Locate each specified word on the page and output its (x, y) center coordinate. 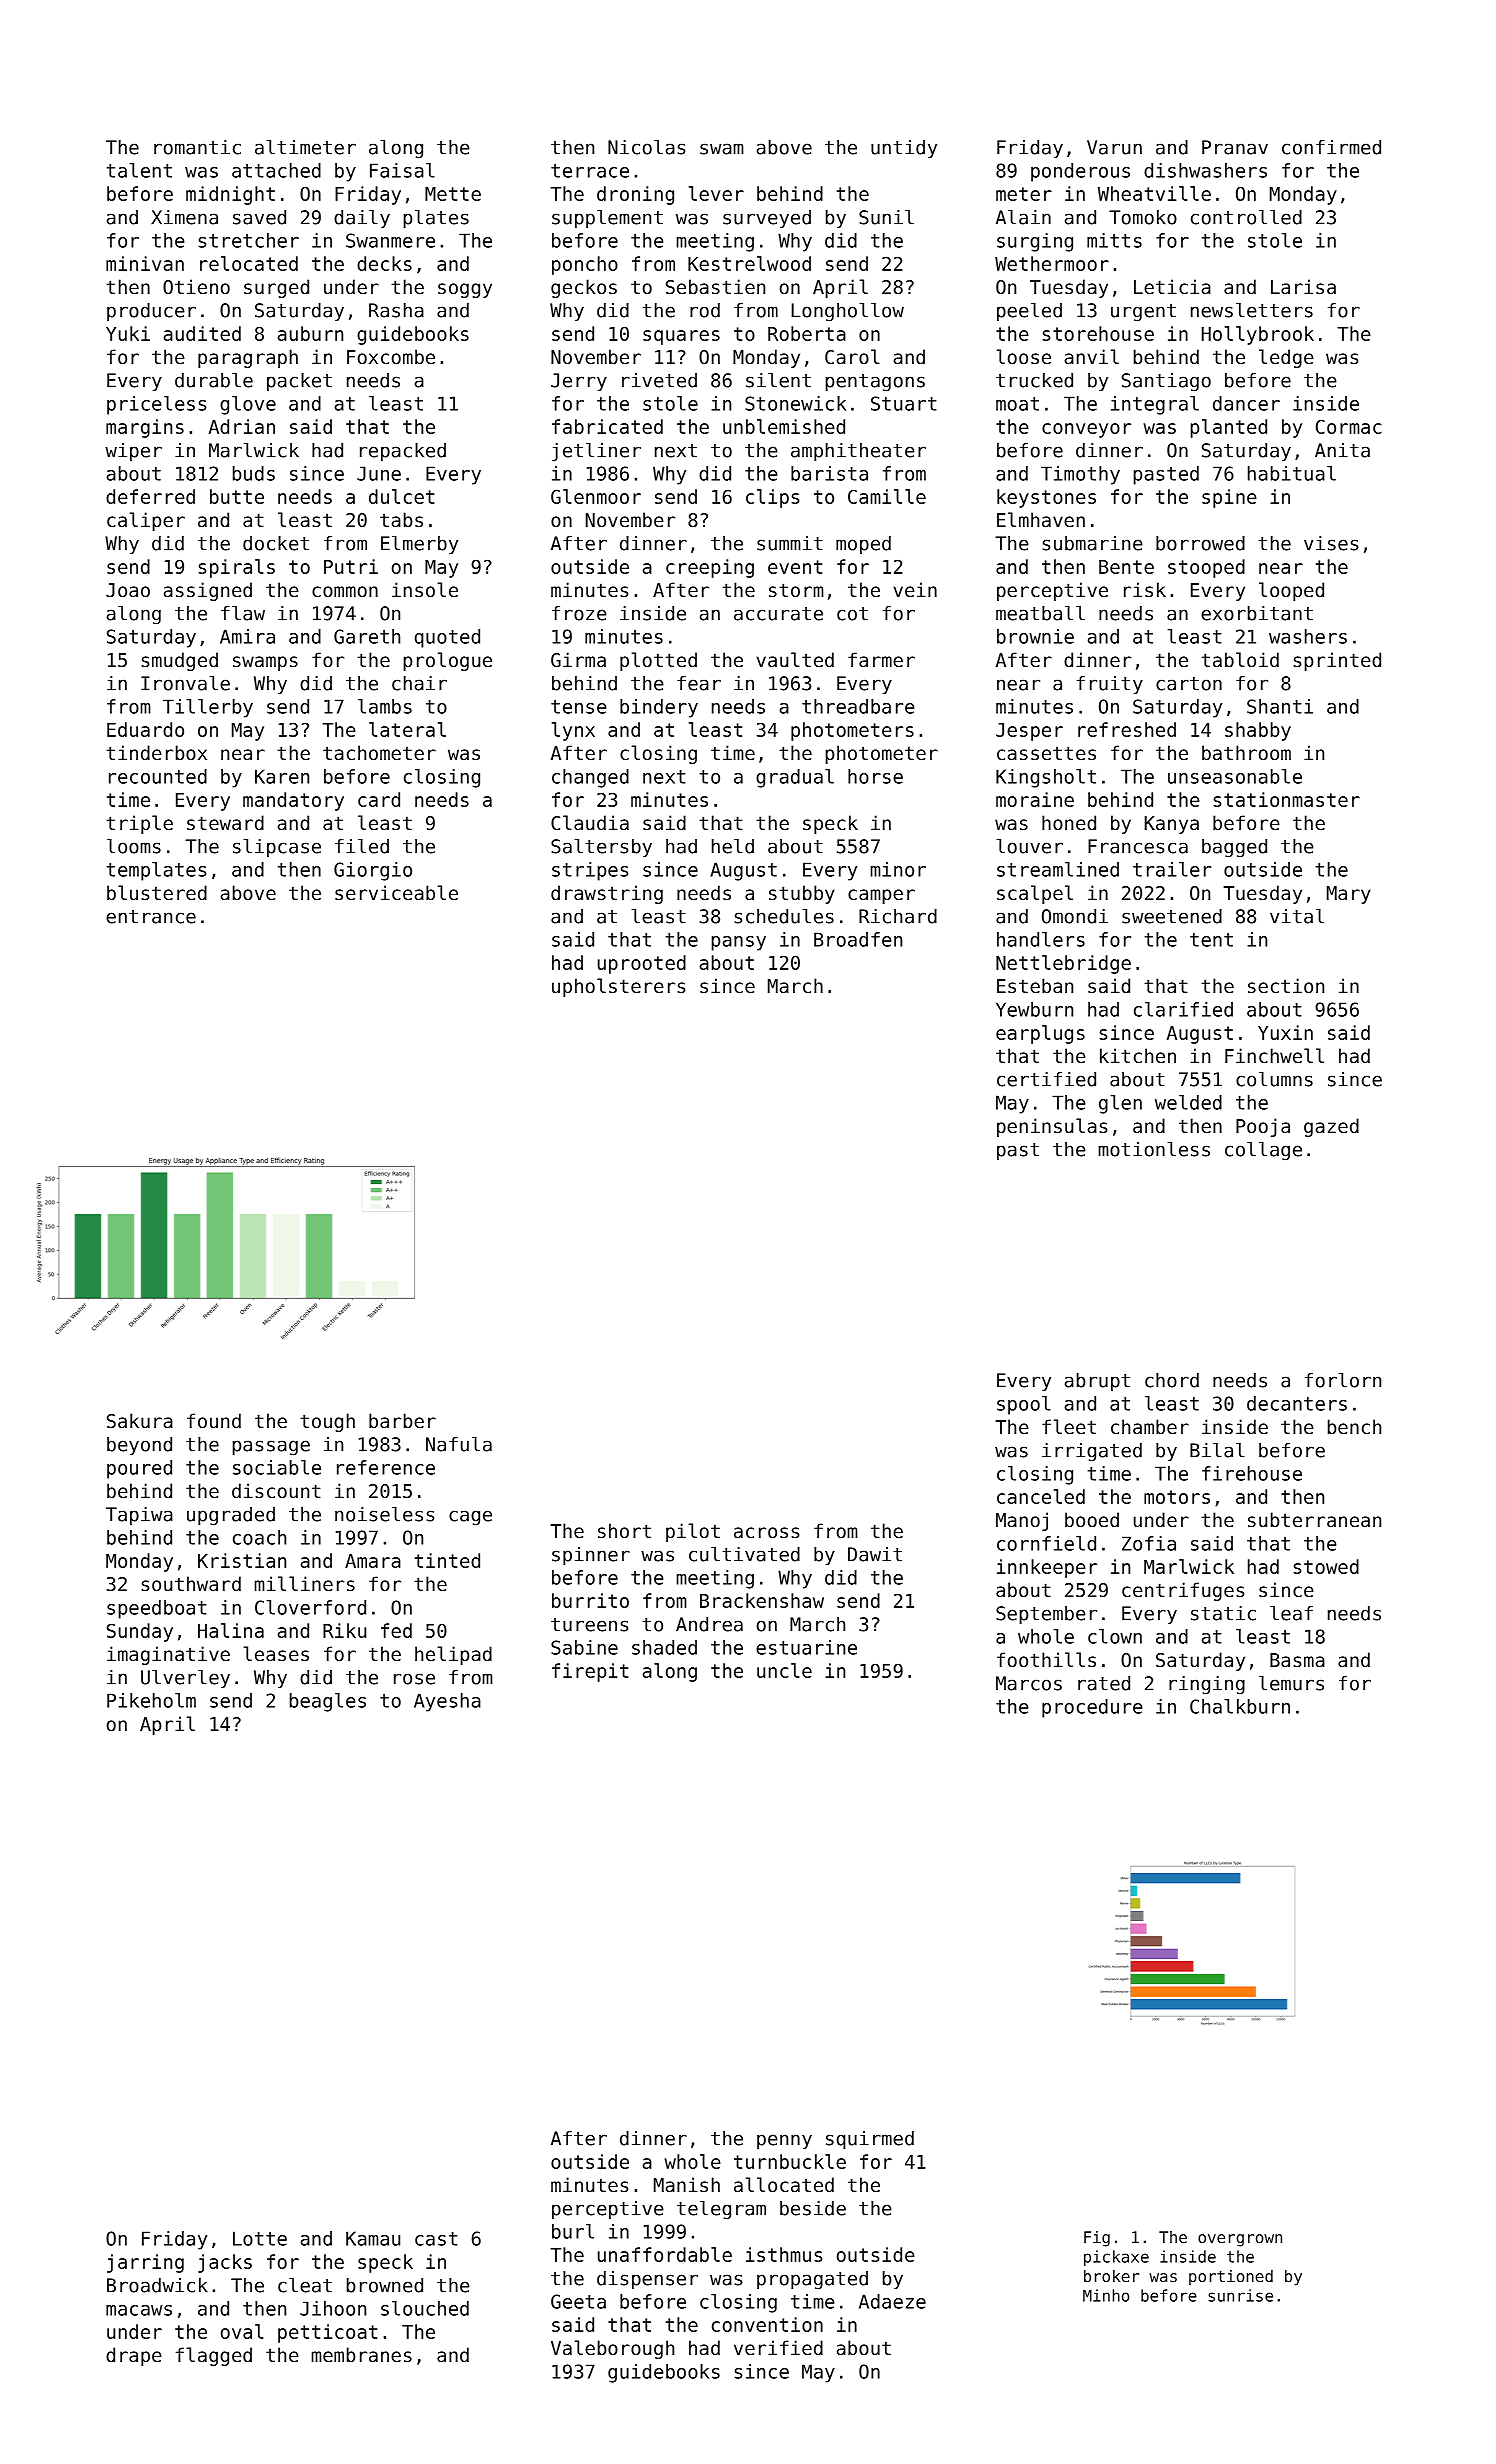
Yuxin (1285, 1032)
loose (1024, 356)
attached (276, 170)
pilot (693, 1532)
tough (327, 1422)
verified (778, 2347)
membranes (362, 2354)
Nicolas (646, 147)
